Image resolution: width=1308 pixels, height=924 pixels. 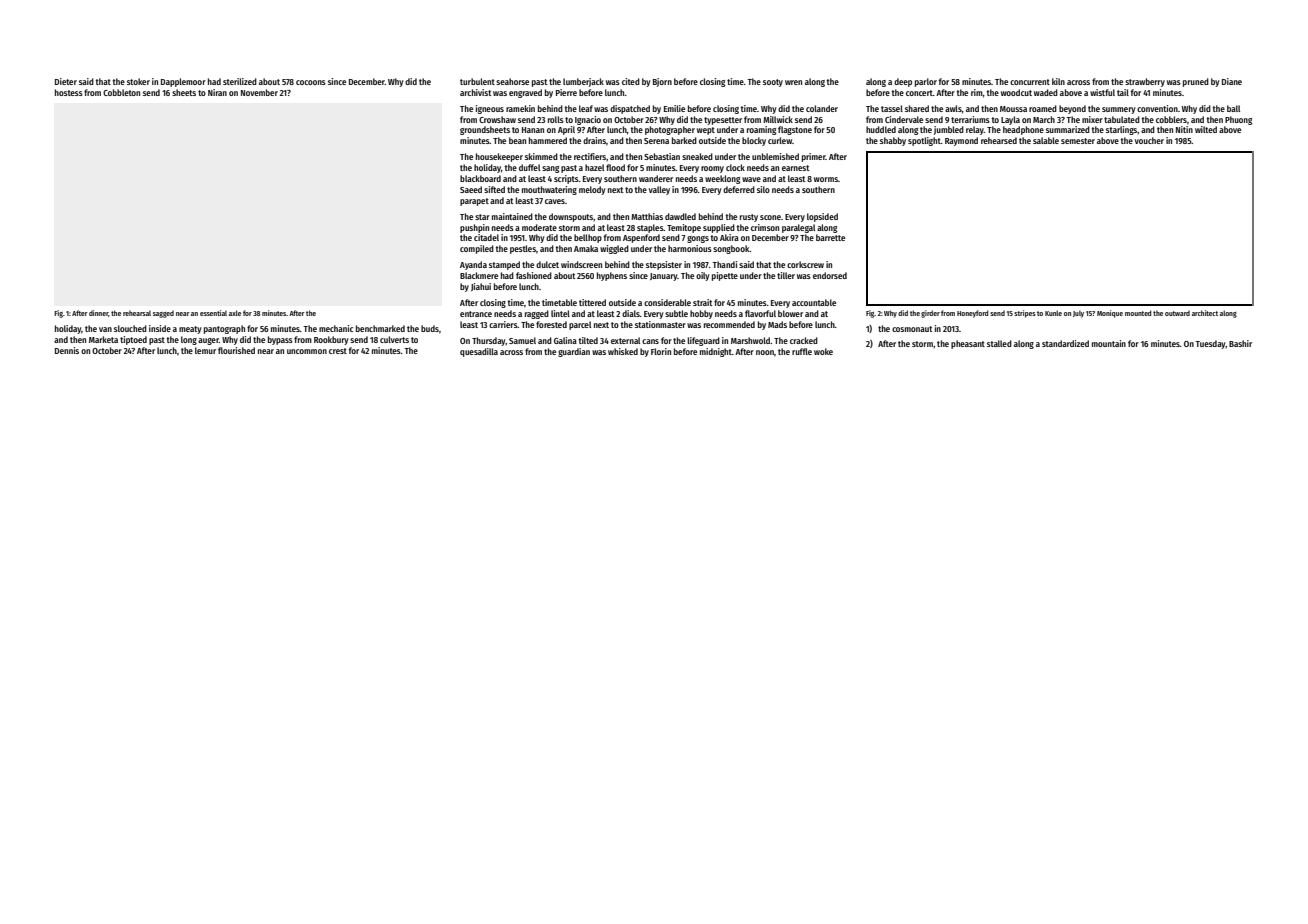 I want to click on igneous, so click(x=490, y=109).
